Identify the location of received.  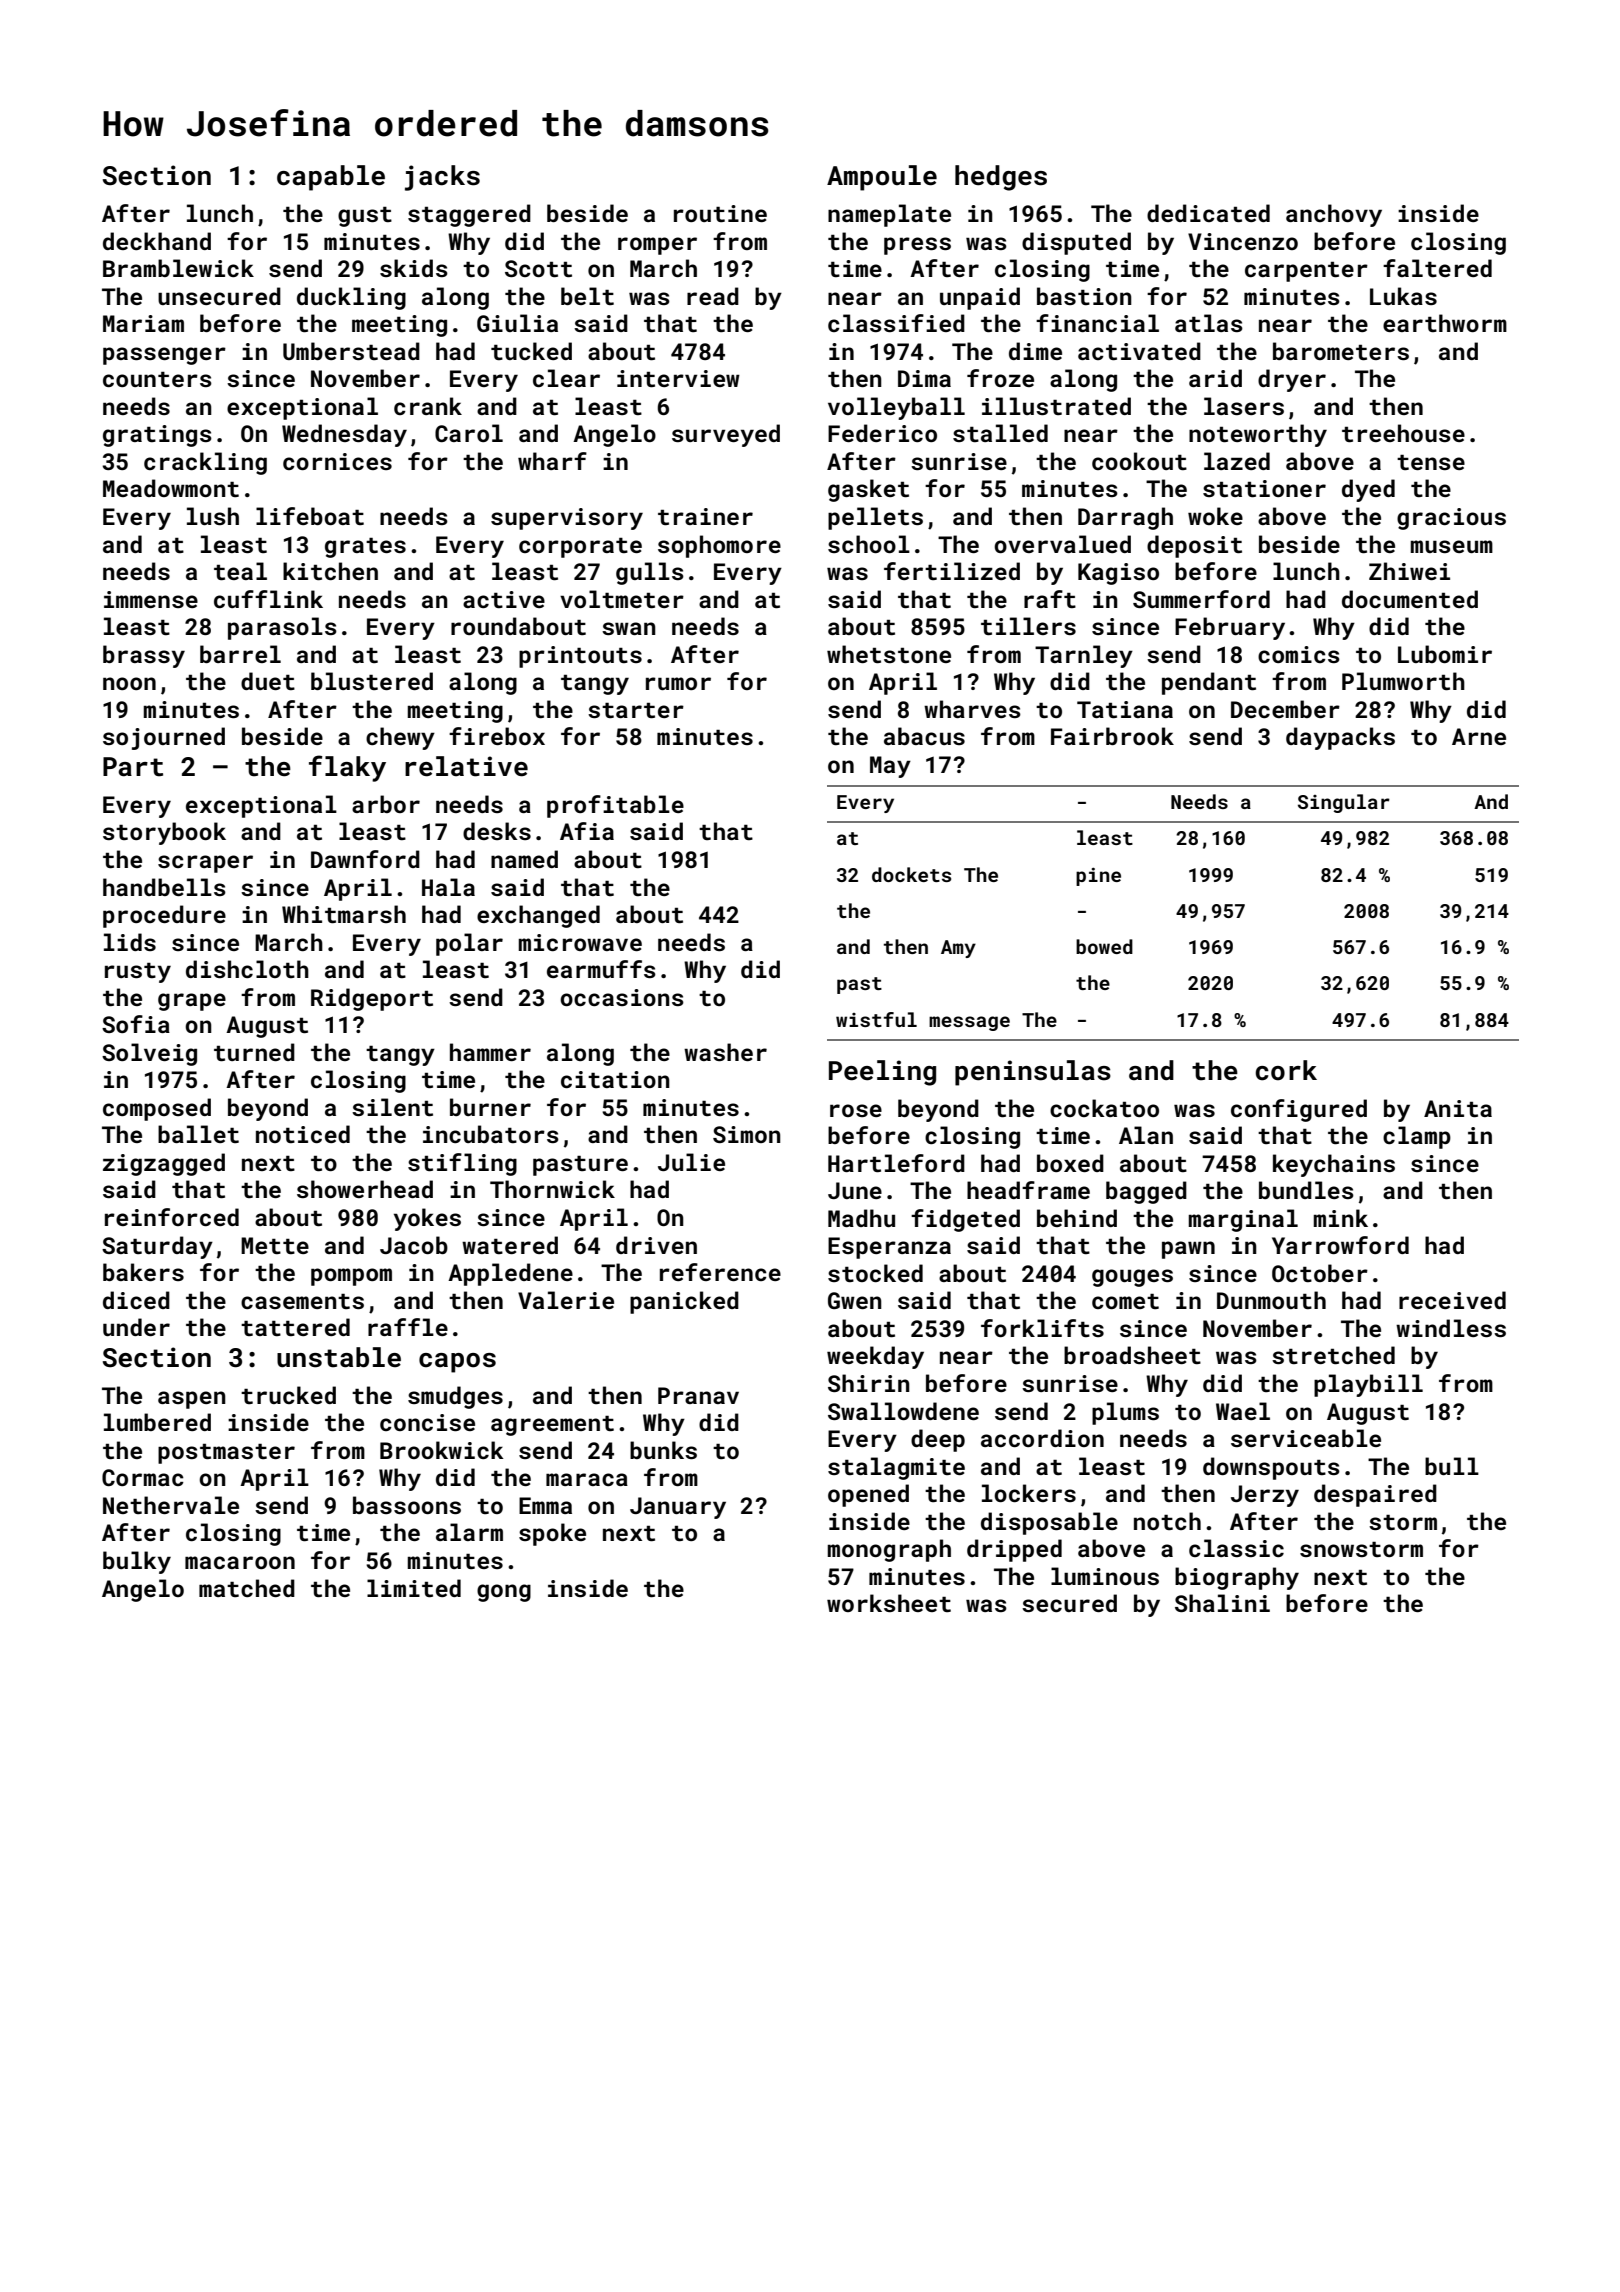
(1452, 1300).
